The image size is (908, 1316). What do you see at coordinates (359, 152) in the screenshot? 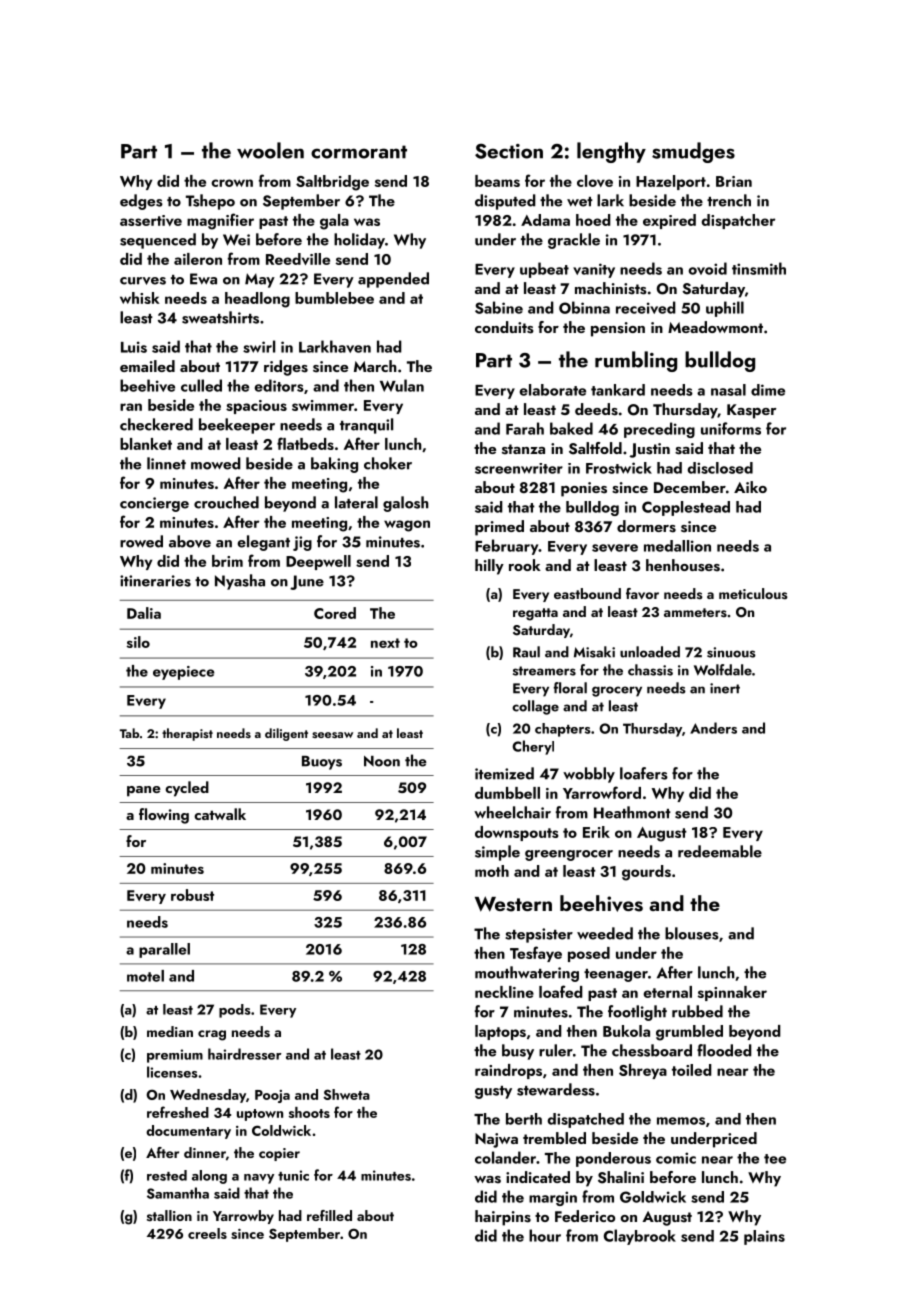
I see `cormorant` at bounding box center [359, 152].
